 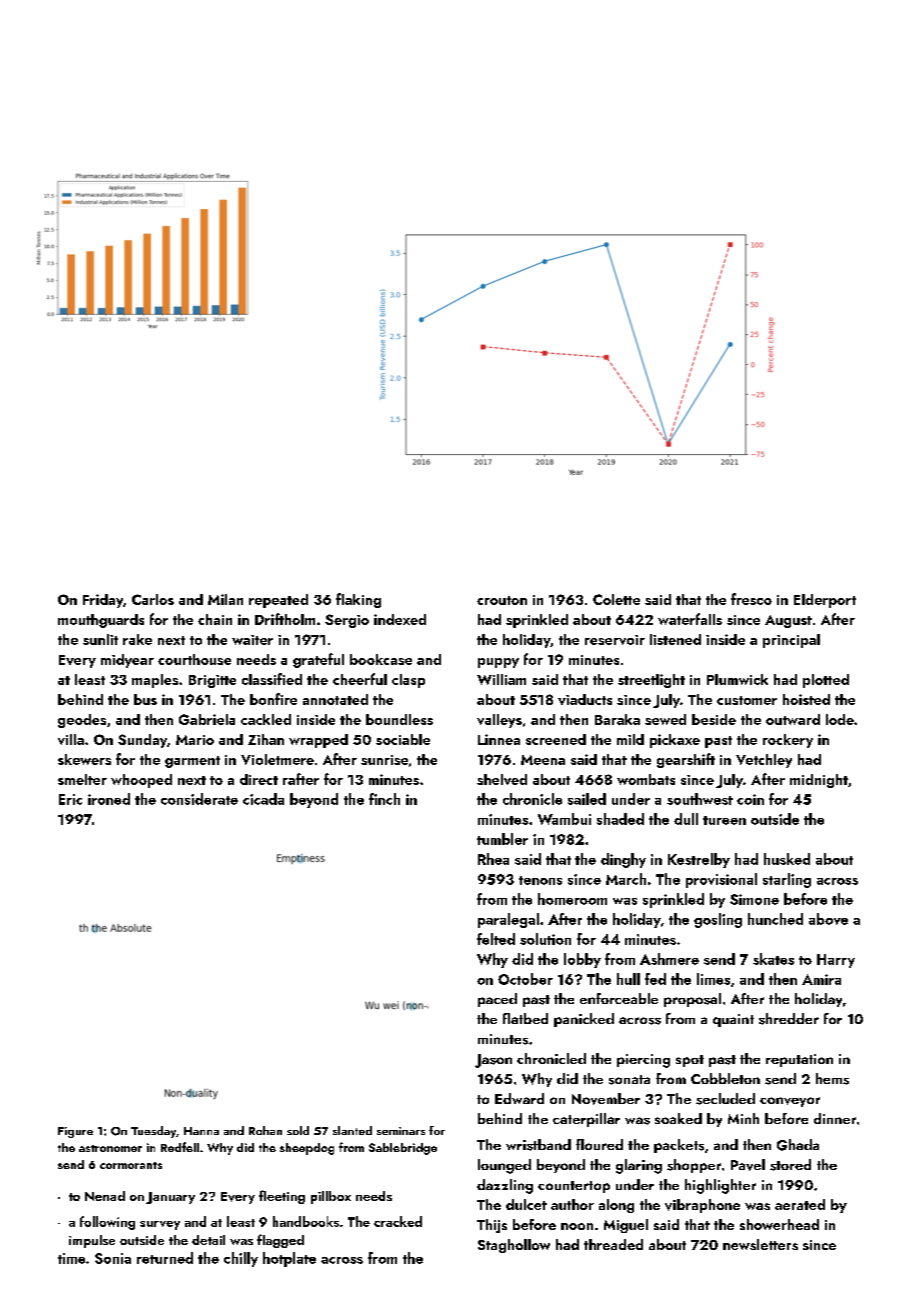 I want to click on hems, so click(x=832, y=1079).
